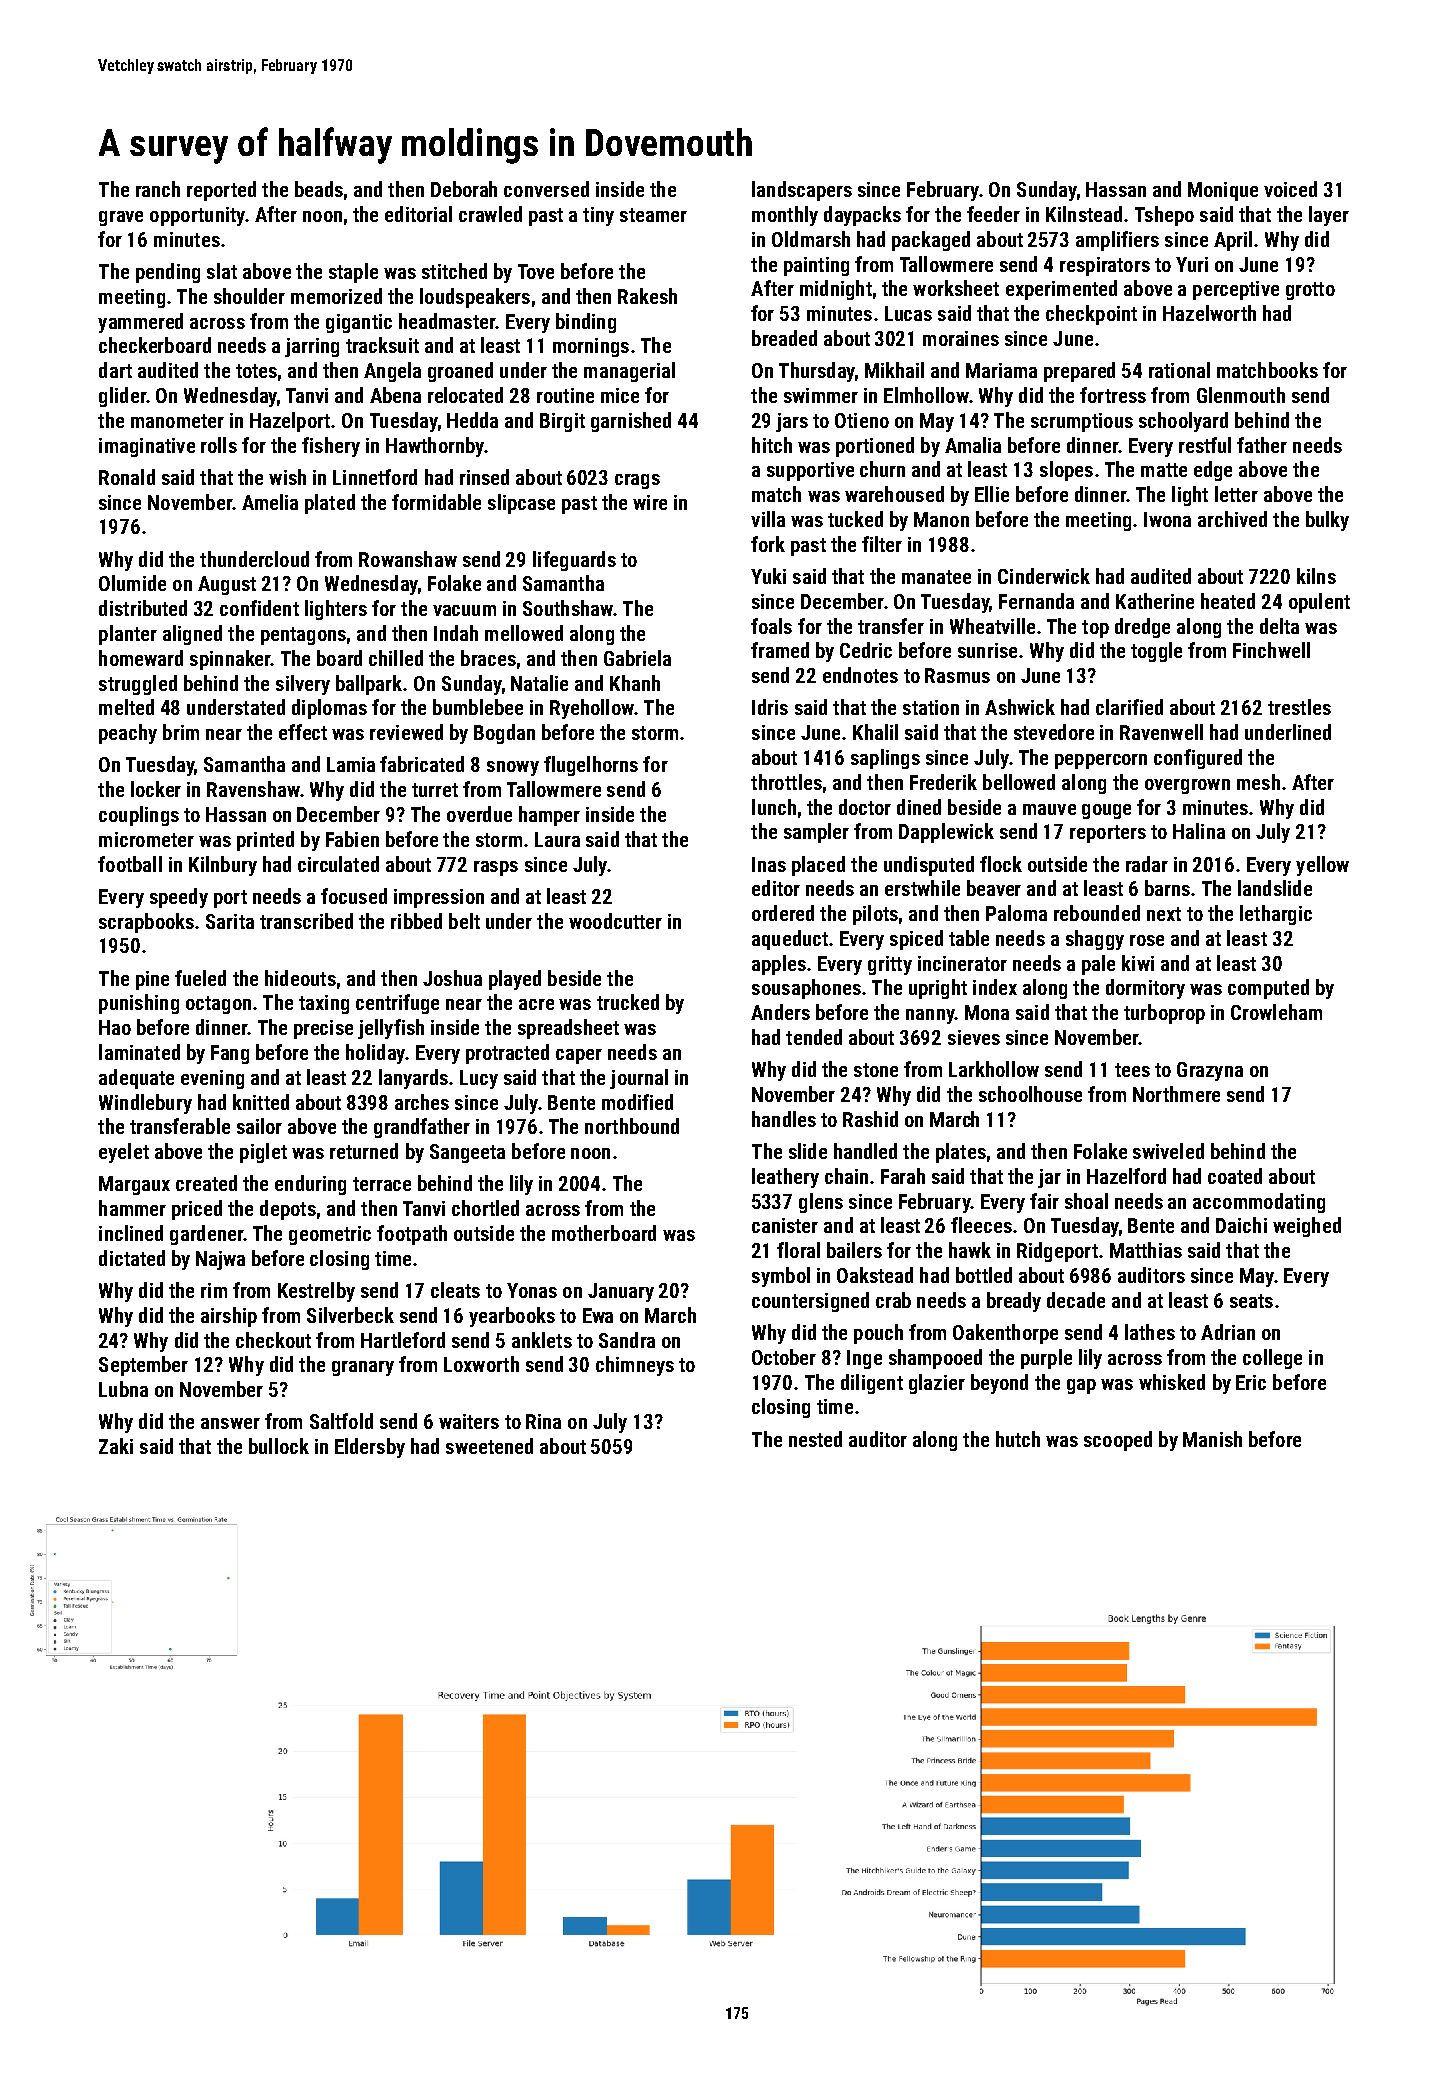 Image resolution: width=1450 pixels, height=2100 pixels. Describe the element at coordinates (862, 216) in the page. I see `daypacks` at that location.
